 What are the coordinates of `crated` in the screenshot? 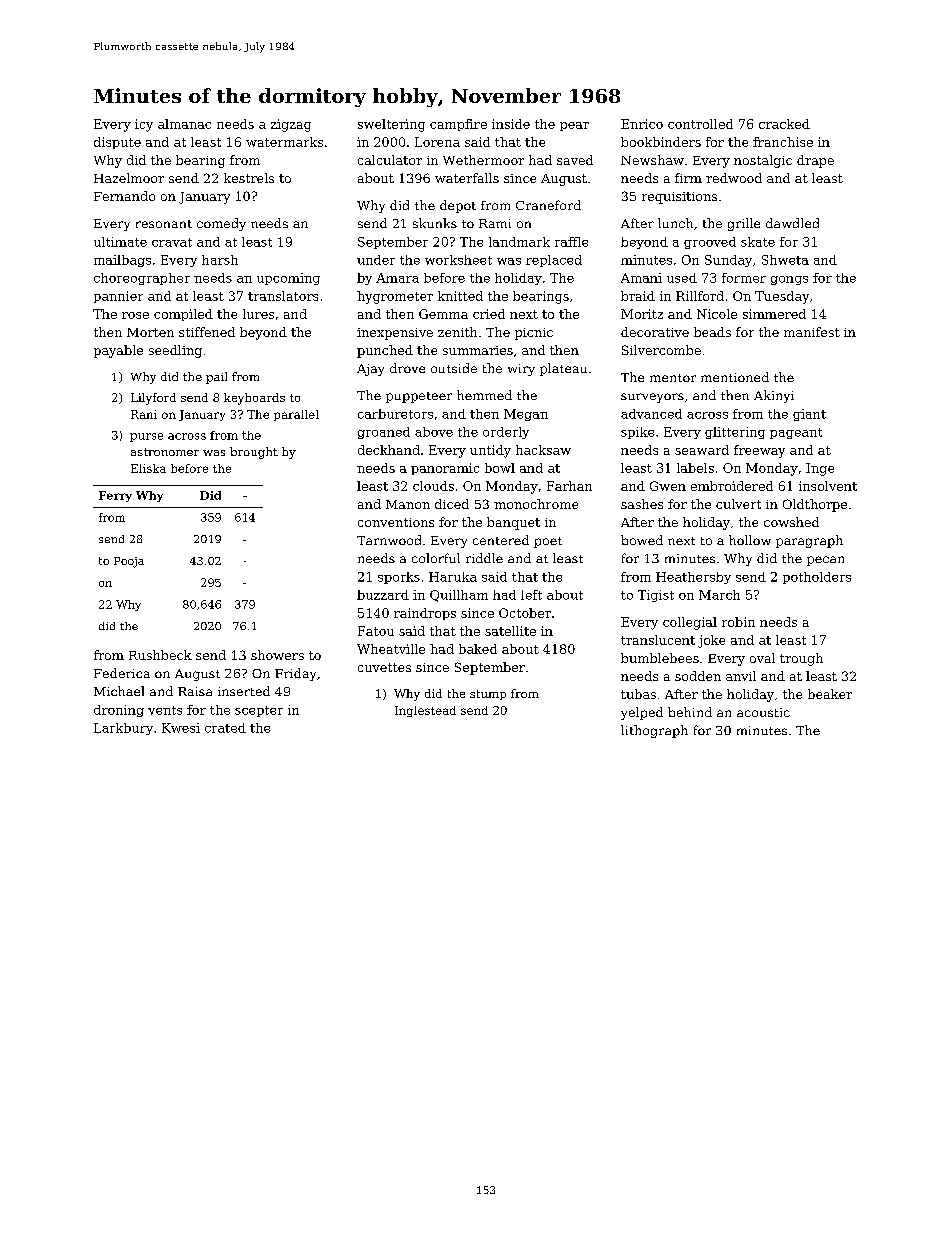 It's located at (225, 728).
